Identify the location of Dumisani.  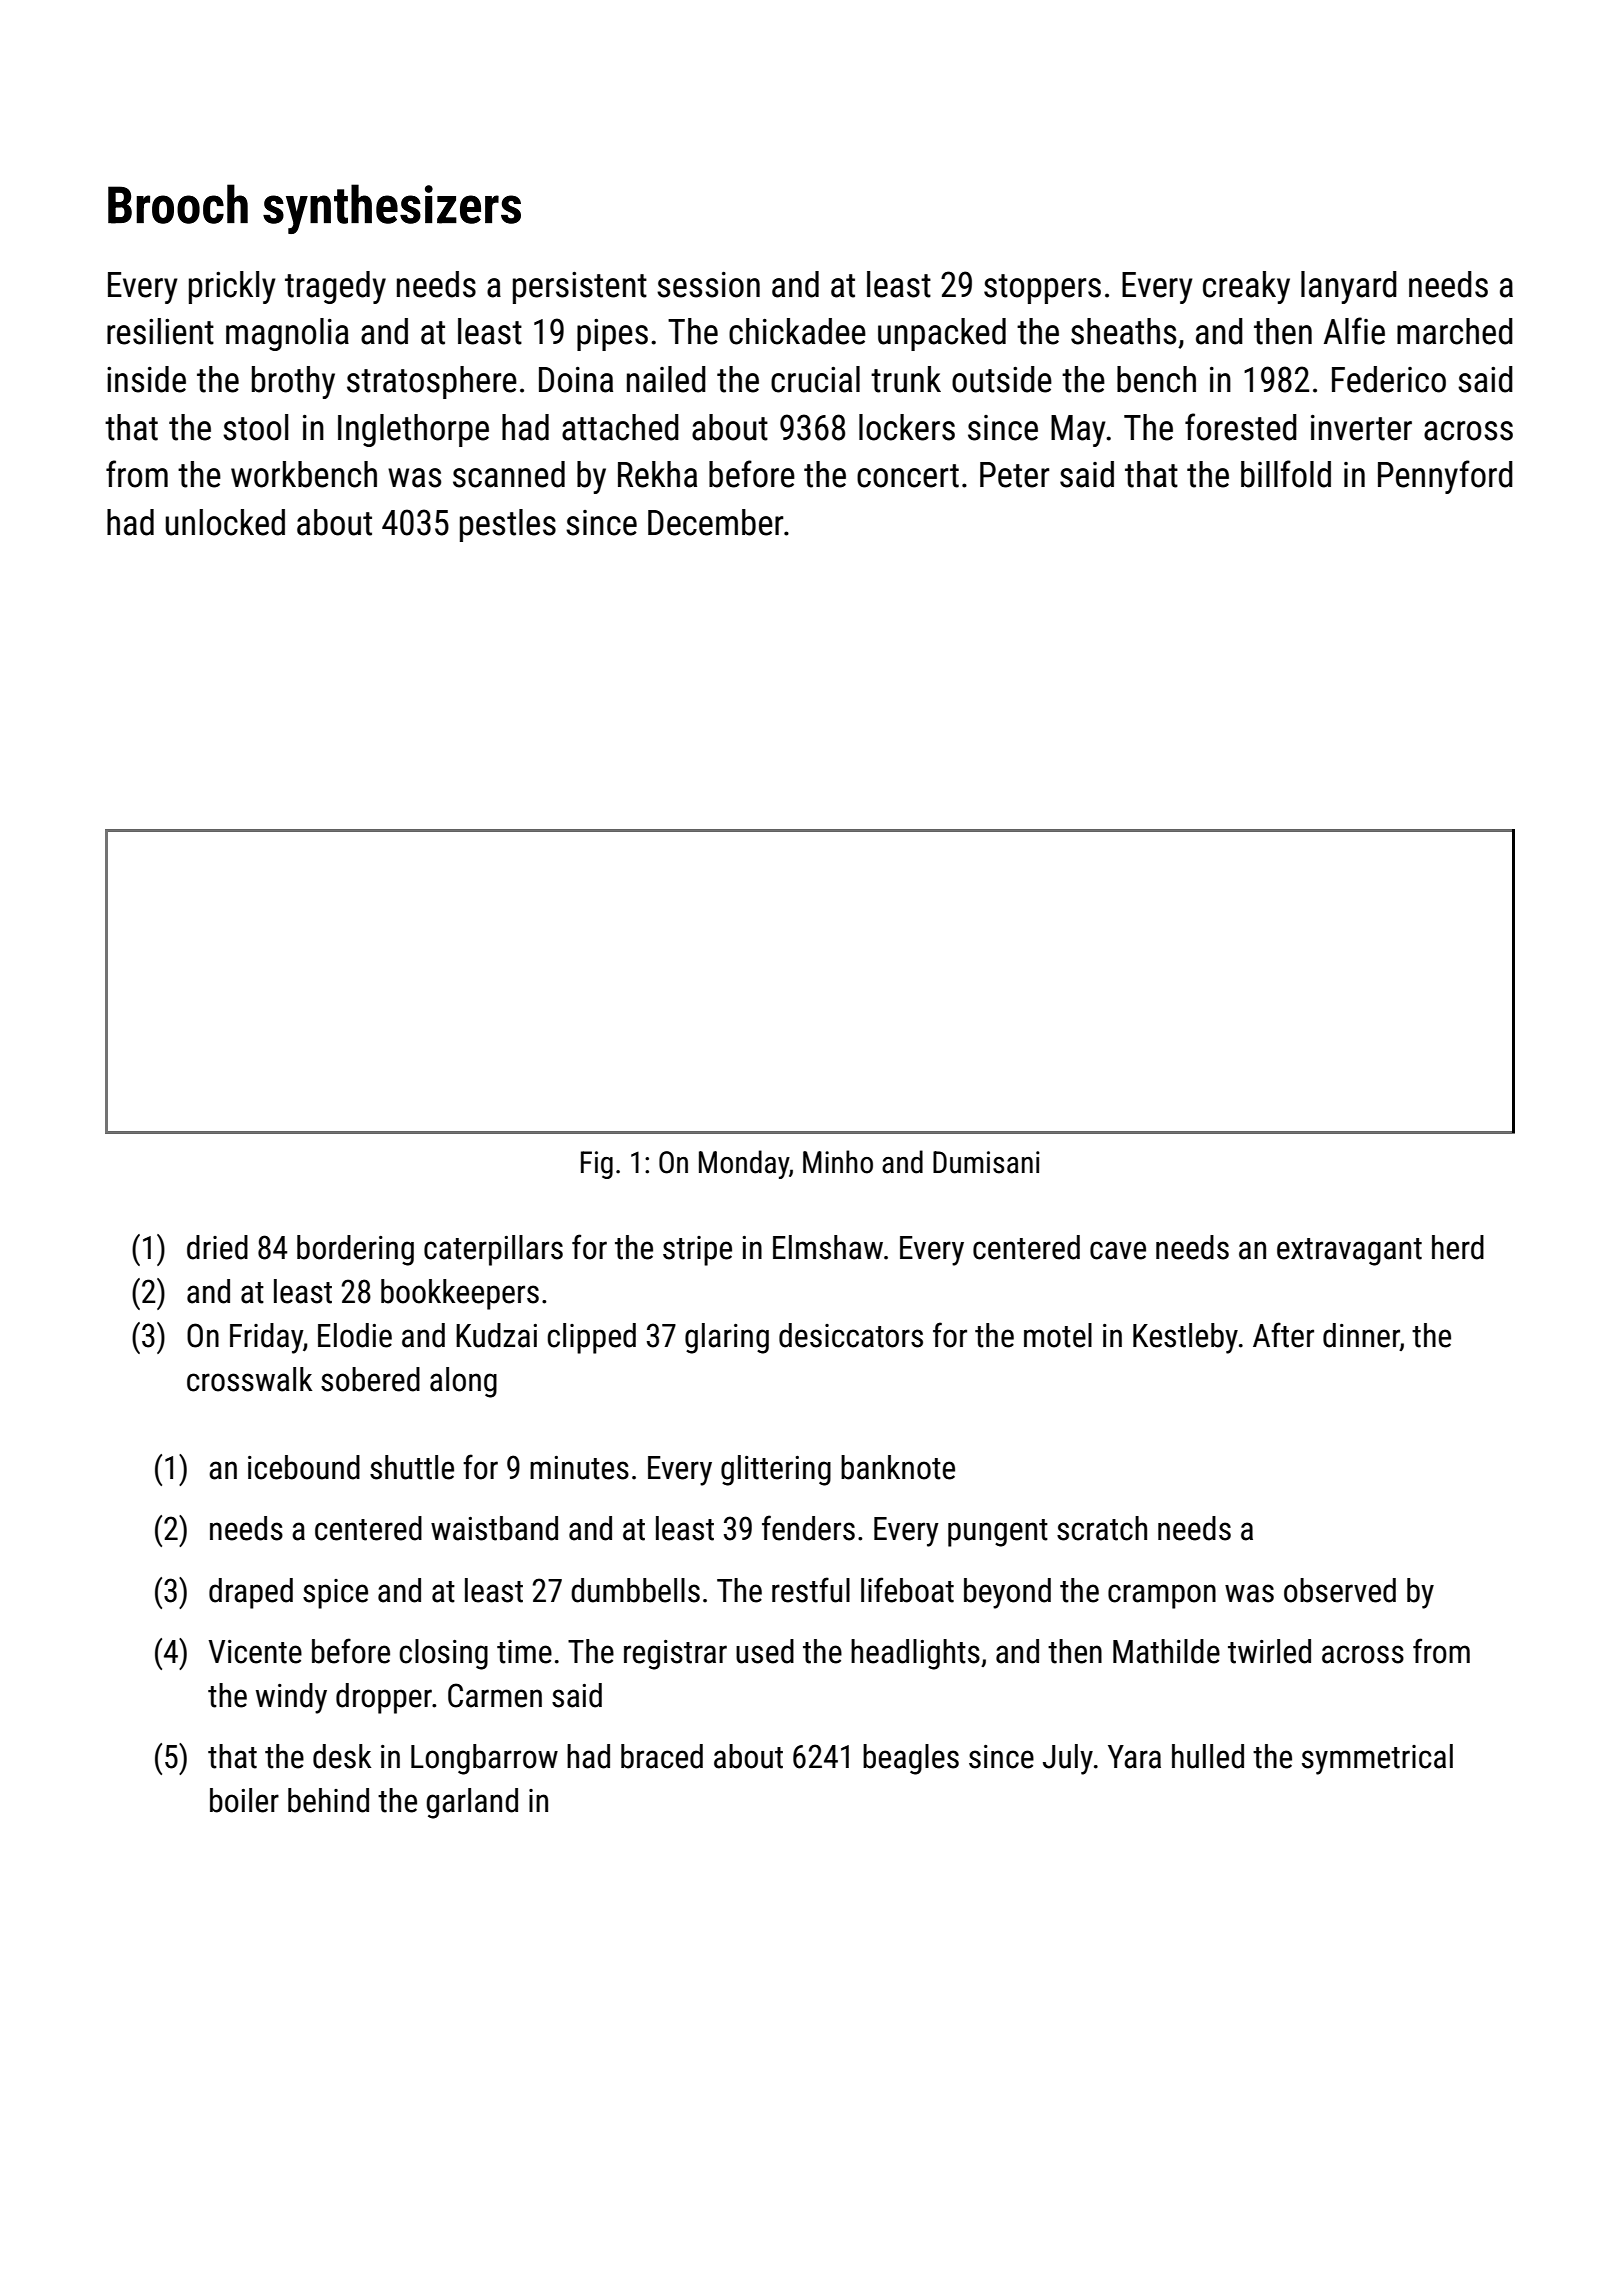
(986, 1162).
